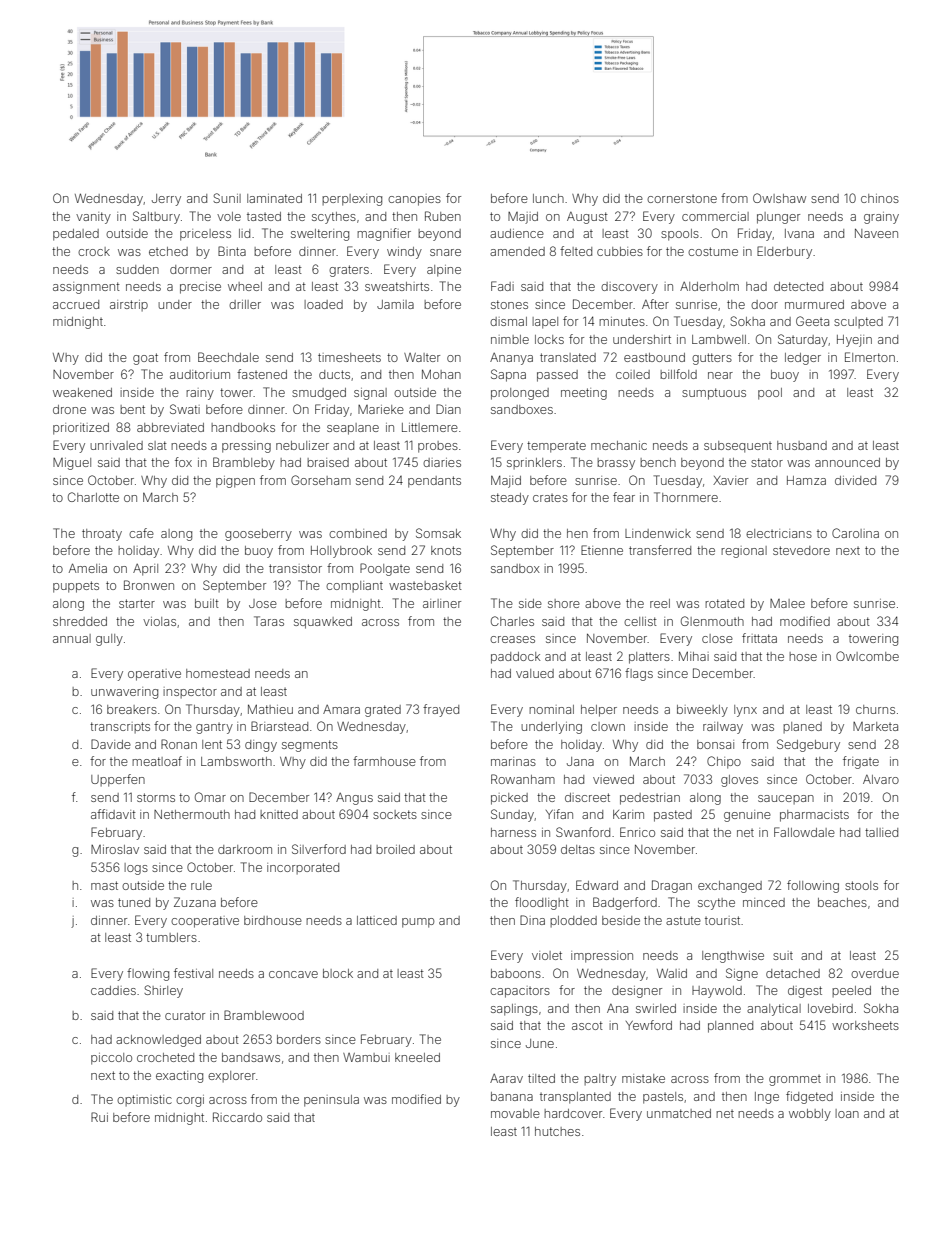  What do you see at coordinates (237, 1117) in the page?
I see `Riccardo` at bounding box center [237, 1117].
